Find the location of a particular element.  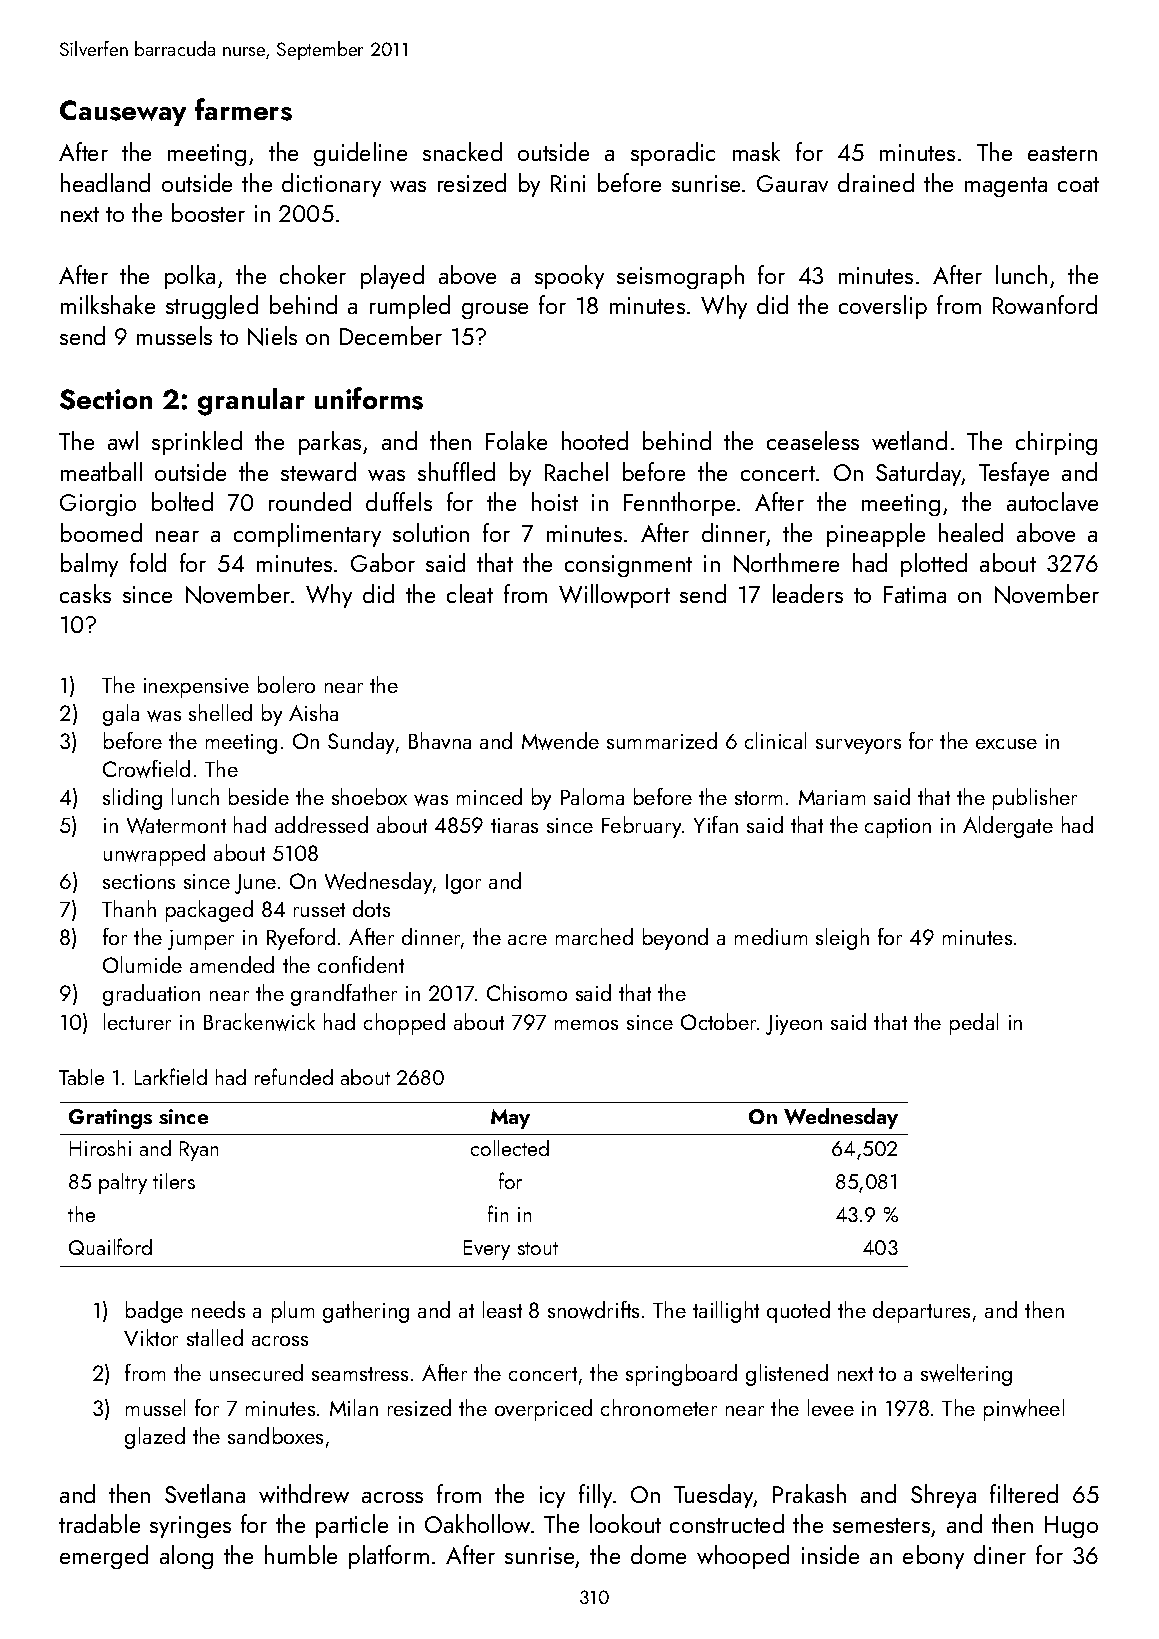

snacked is located at coordinates (462, 151).
